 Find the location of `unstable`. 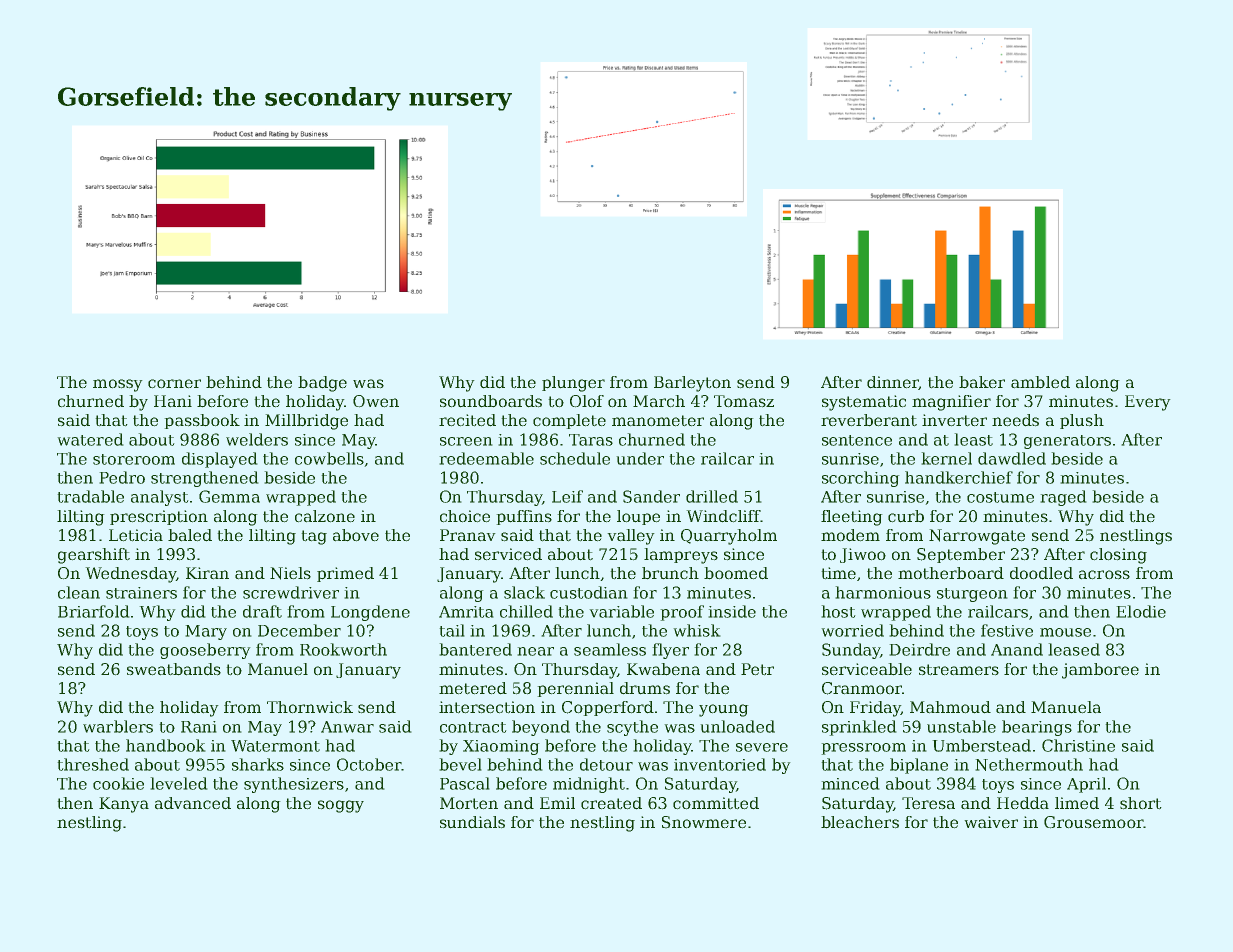

unstable is located at coordinates (961, 726).
